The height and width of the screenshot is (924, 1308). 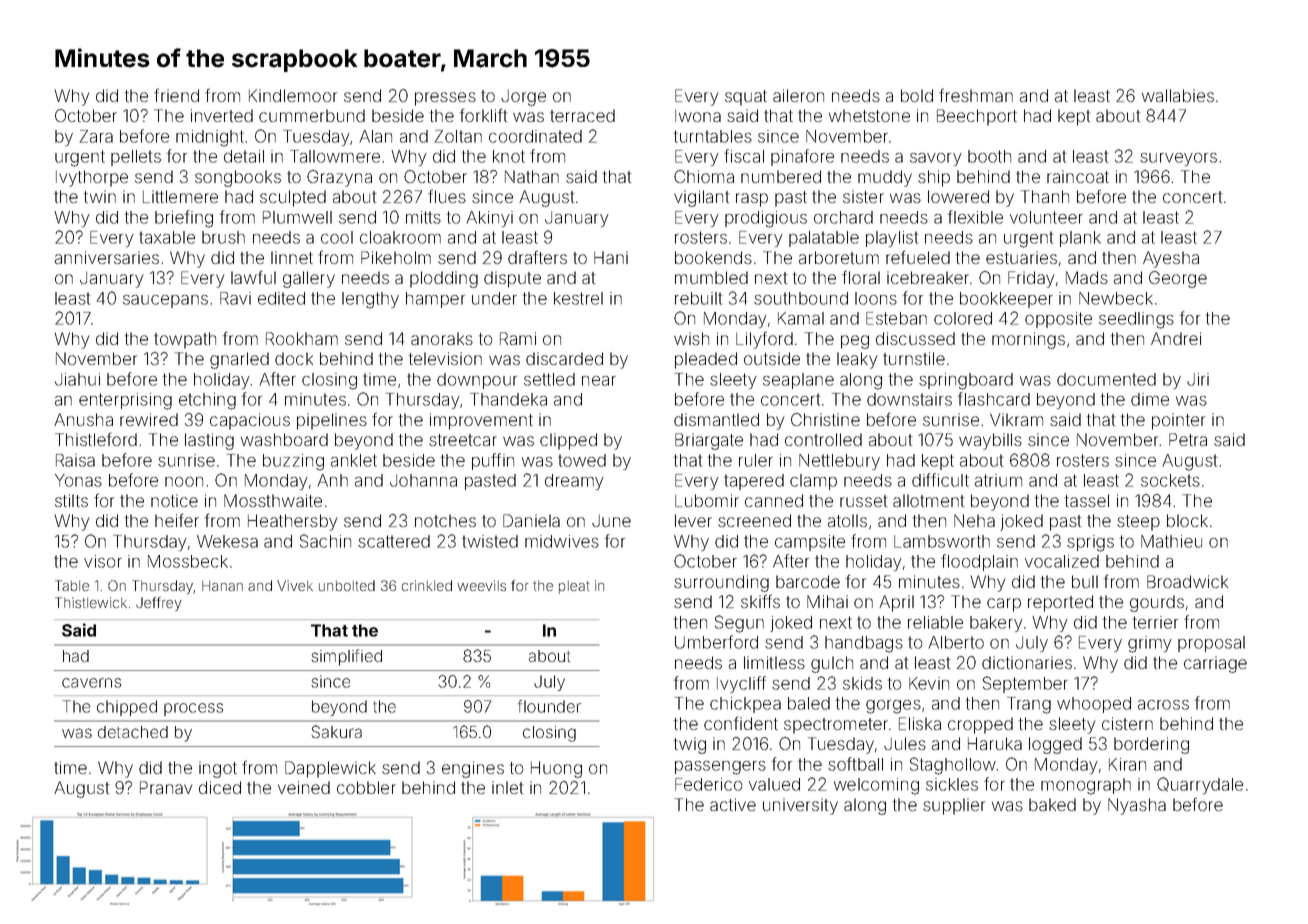 I want to click on washboard, so click(x=284, y=439).
